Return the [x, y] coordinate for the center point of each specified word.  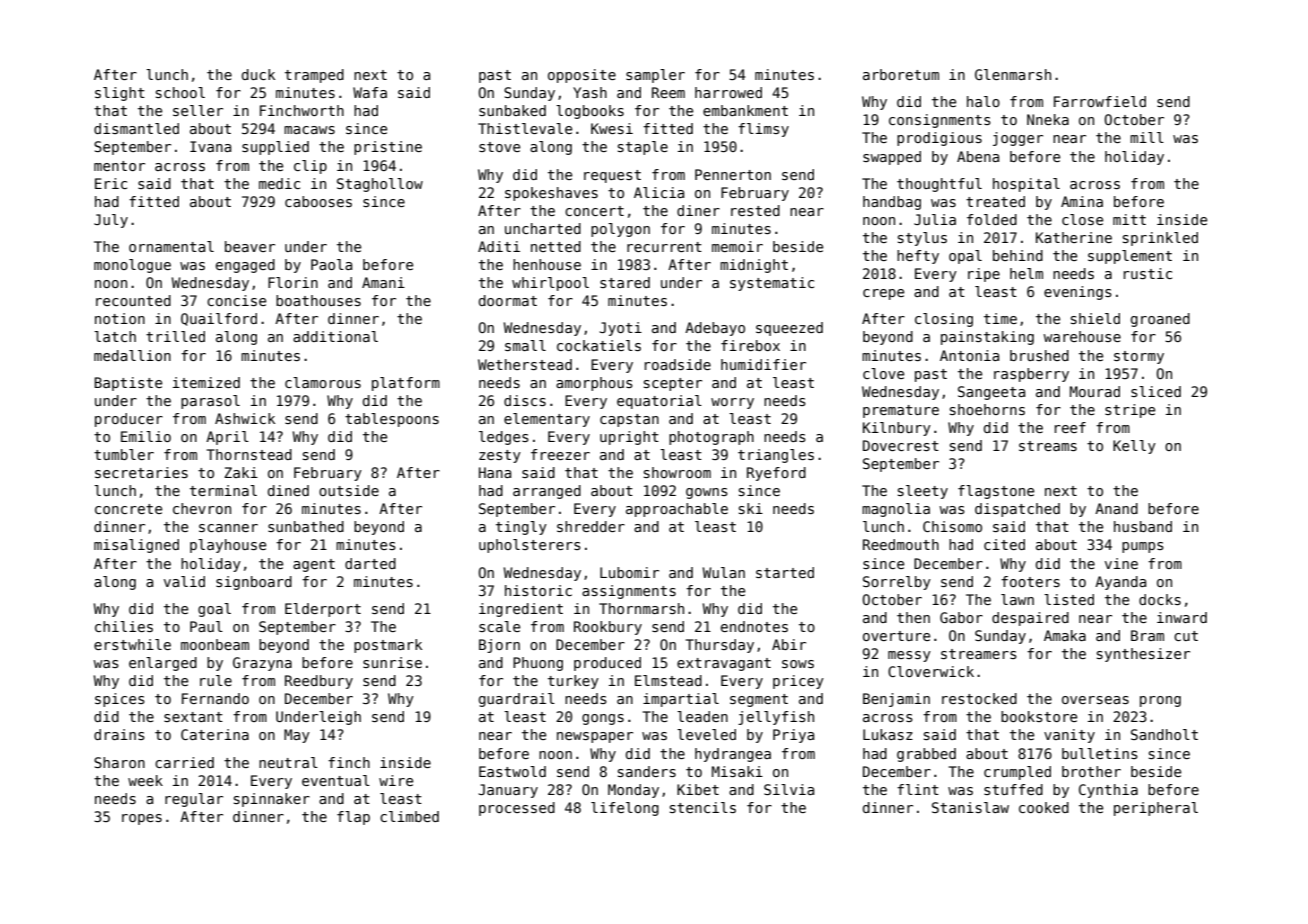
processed [517, 809]
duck [258, 74]
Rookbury [608, 628]
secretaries [141, 472]
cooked [1044, 807]
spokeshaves [551, 194]
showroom [677, 472]
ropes [142, 819]
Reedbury [319, 682]
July [111, 221]
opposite [582, 76]
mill [1147, 137]
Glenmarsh [1013, 74]
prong [1160, 701]
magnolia [896, 510]
